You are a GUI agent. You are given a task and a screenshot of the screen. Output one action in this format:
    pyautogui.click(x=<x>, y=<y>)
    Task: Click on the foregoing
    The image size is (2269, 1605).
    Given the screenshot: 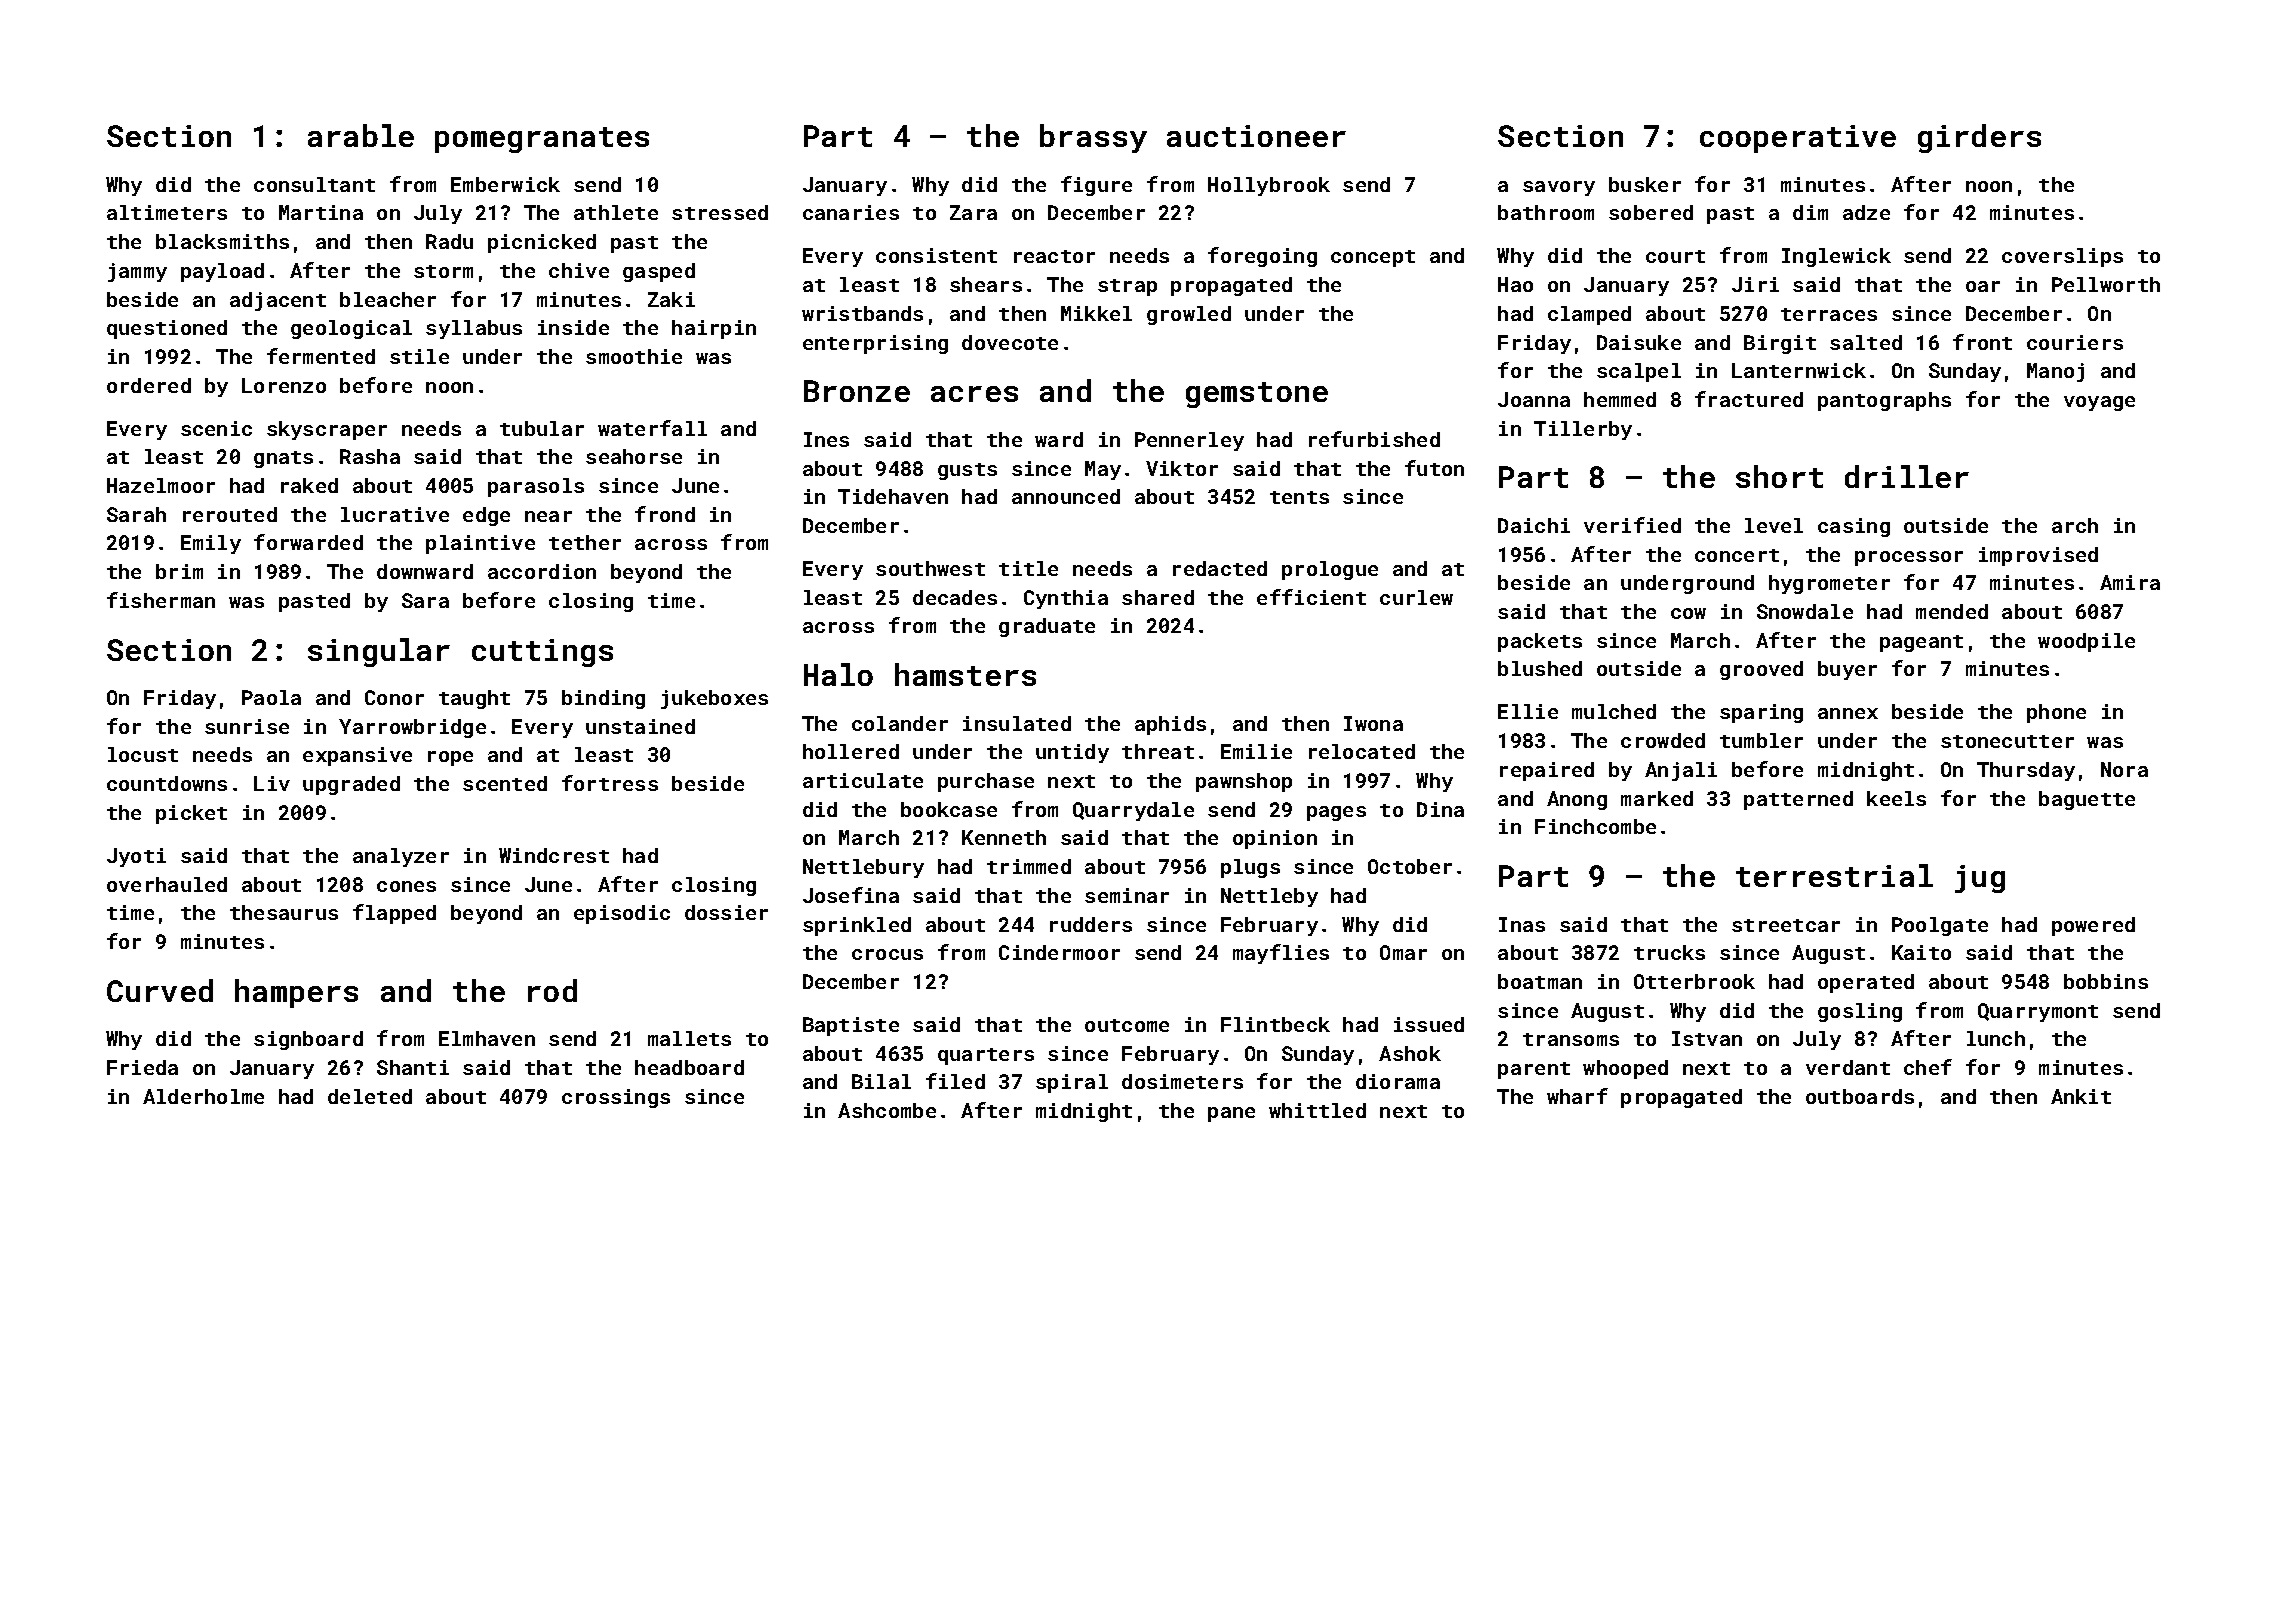 What is the action you would take?
    pyautogui.click(x=1262, y=257)
